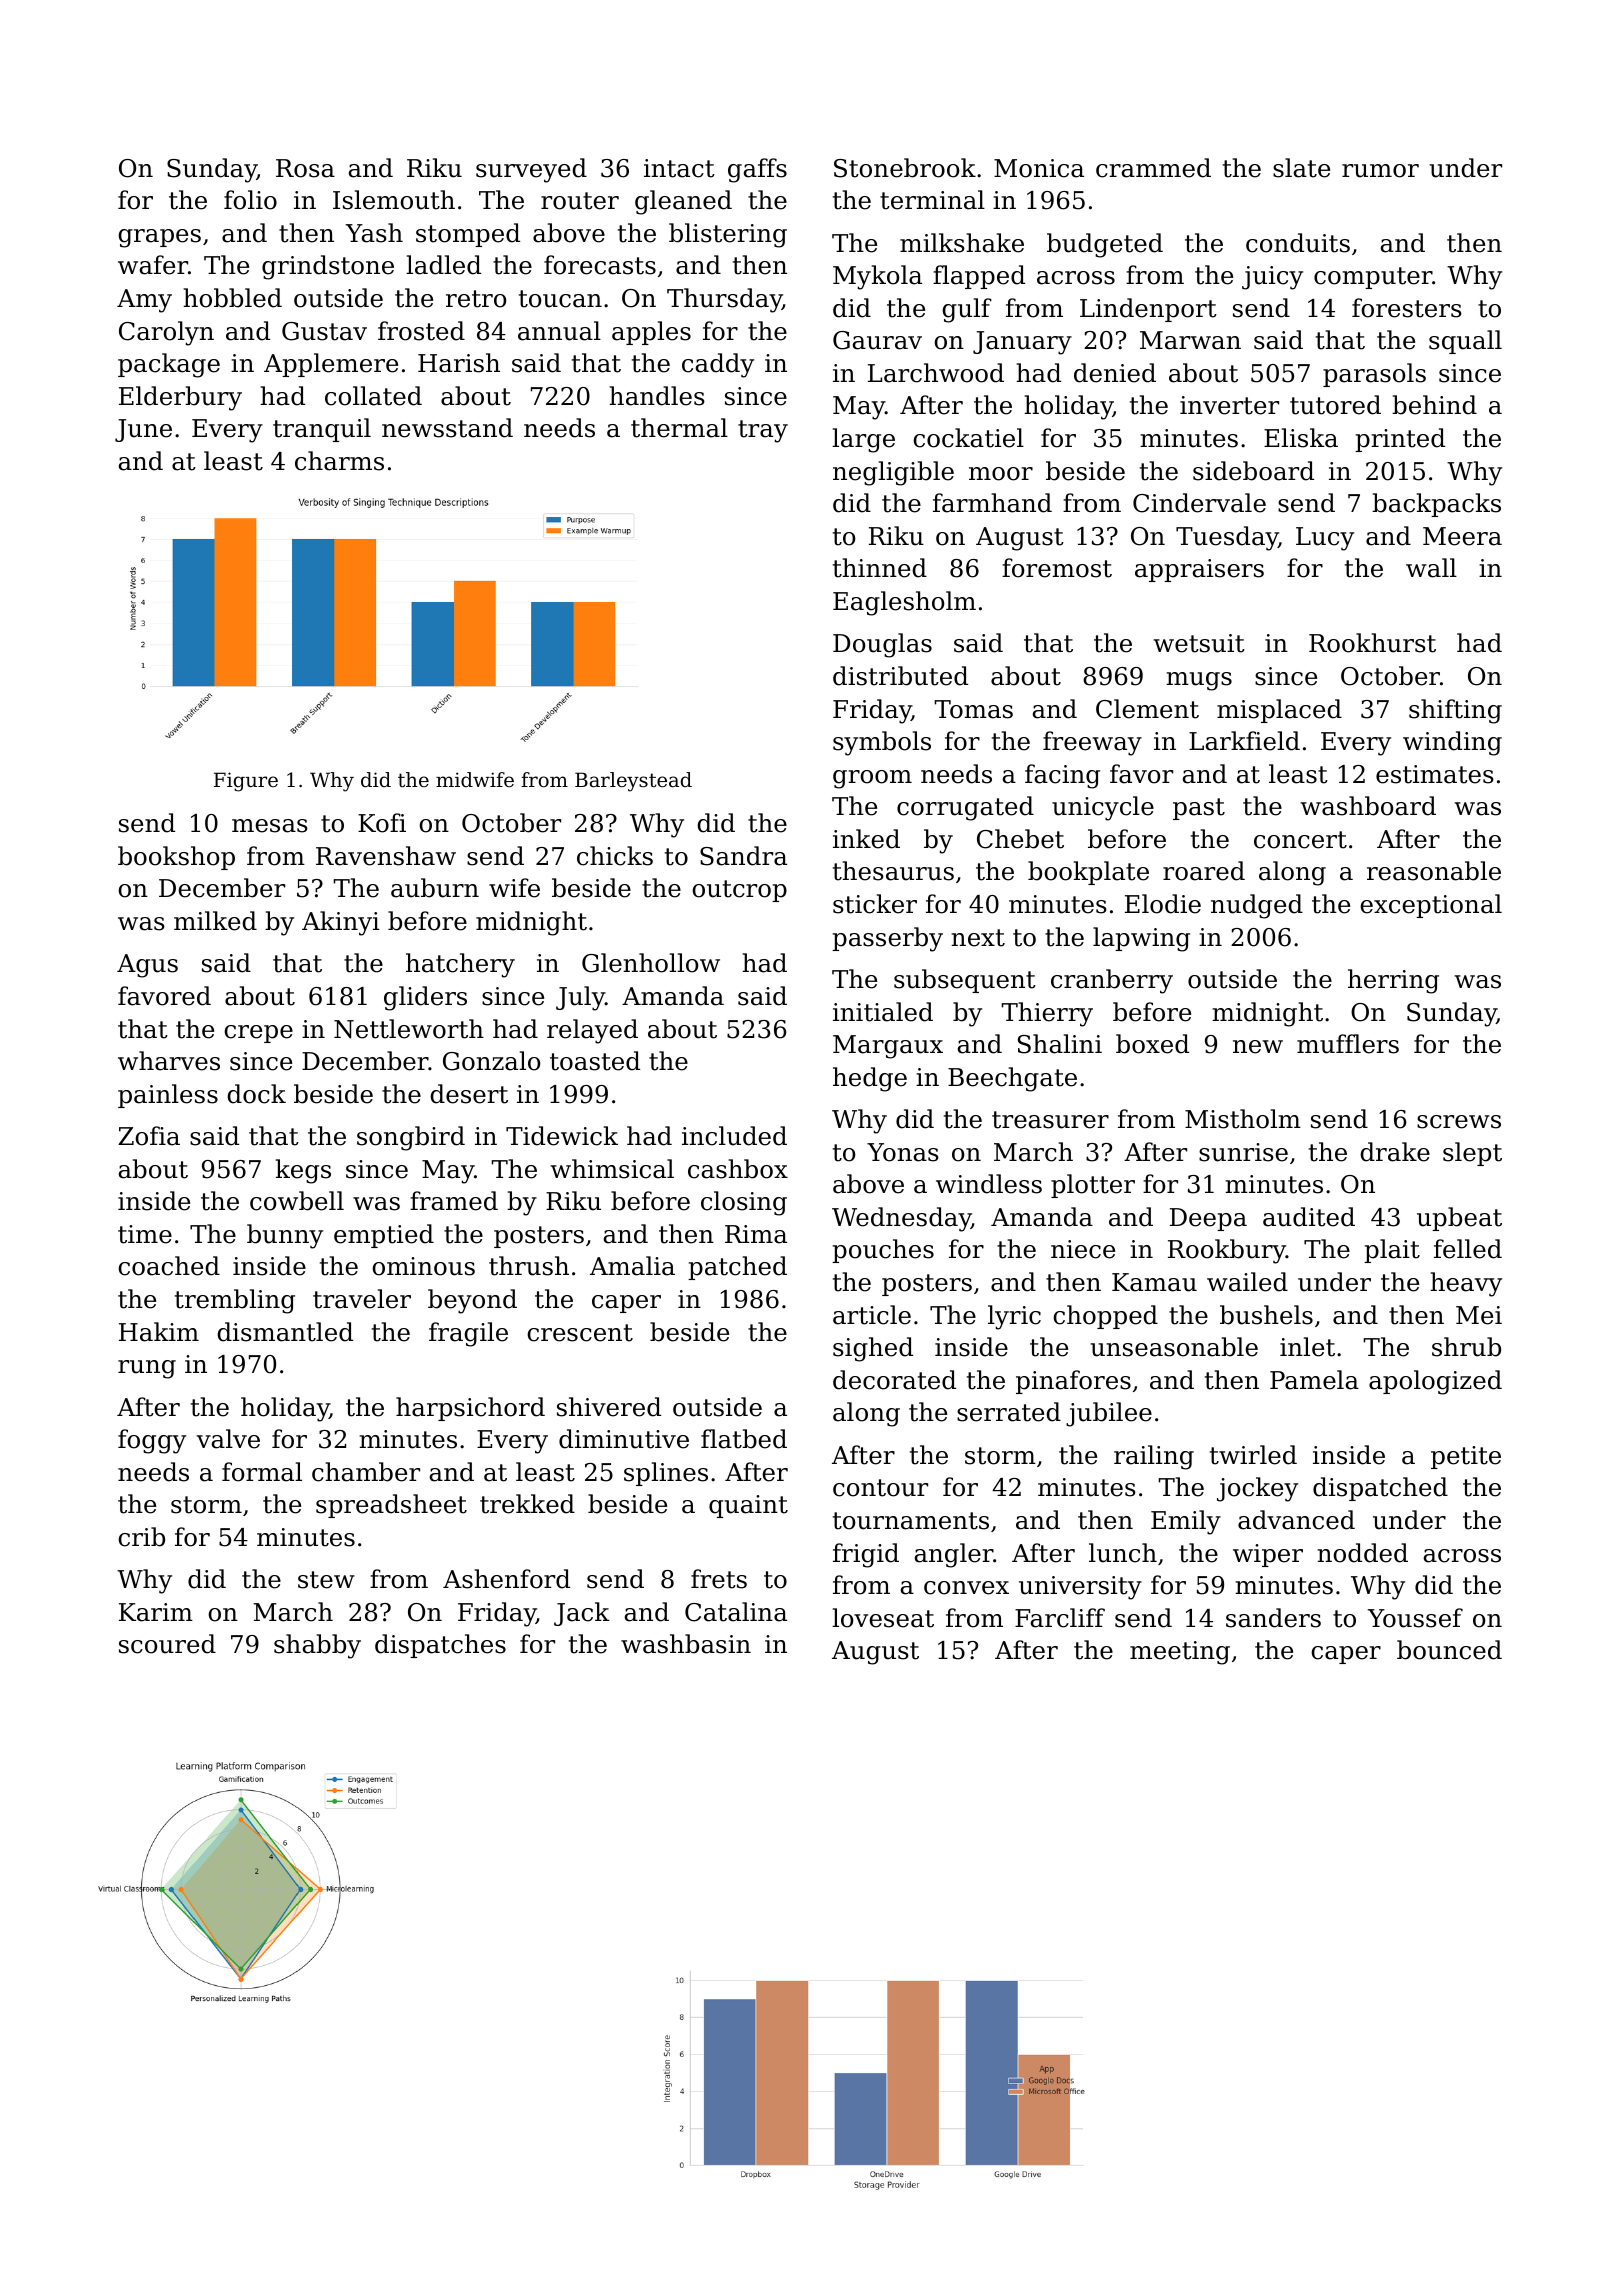 The width and height of the screenshot is (1620, 2292). What do you see at coordinates (159, 238) in the screenshot?
I see `grapes` at bounding box center [159, 238].
